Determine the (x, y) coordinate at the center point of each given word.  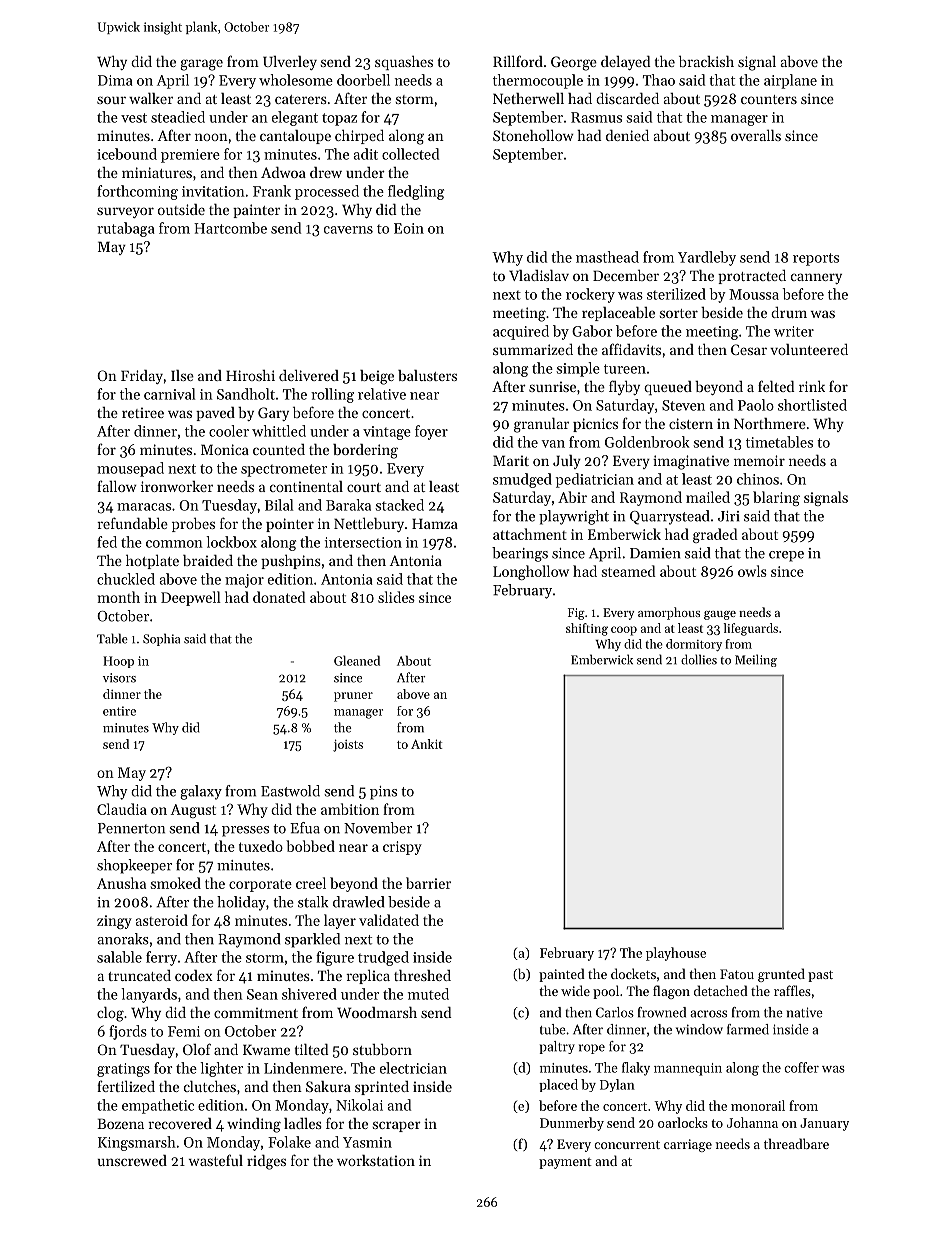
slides (396, 597)
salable (119, 957)
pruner (353, 697)
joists (348, 746)
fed (107, 542)
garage (201, 65)
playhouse (676, 954)
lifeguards (751, 629)
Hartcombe (230, 228)
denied (627, 135)
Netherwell (528, 98)
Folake (289, 1142)
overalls (756, 135)
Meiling (756, 660)
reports (816, 259)
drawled (358, 902)
